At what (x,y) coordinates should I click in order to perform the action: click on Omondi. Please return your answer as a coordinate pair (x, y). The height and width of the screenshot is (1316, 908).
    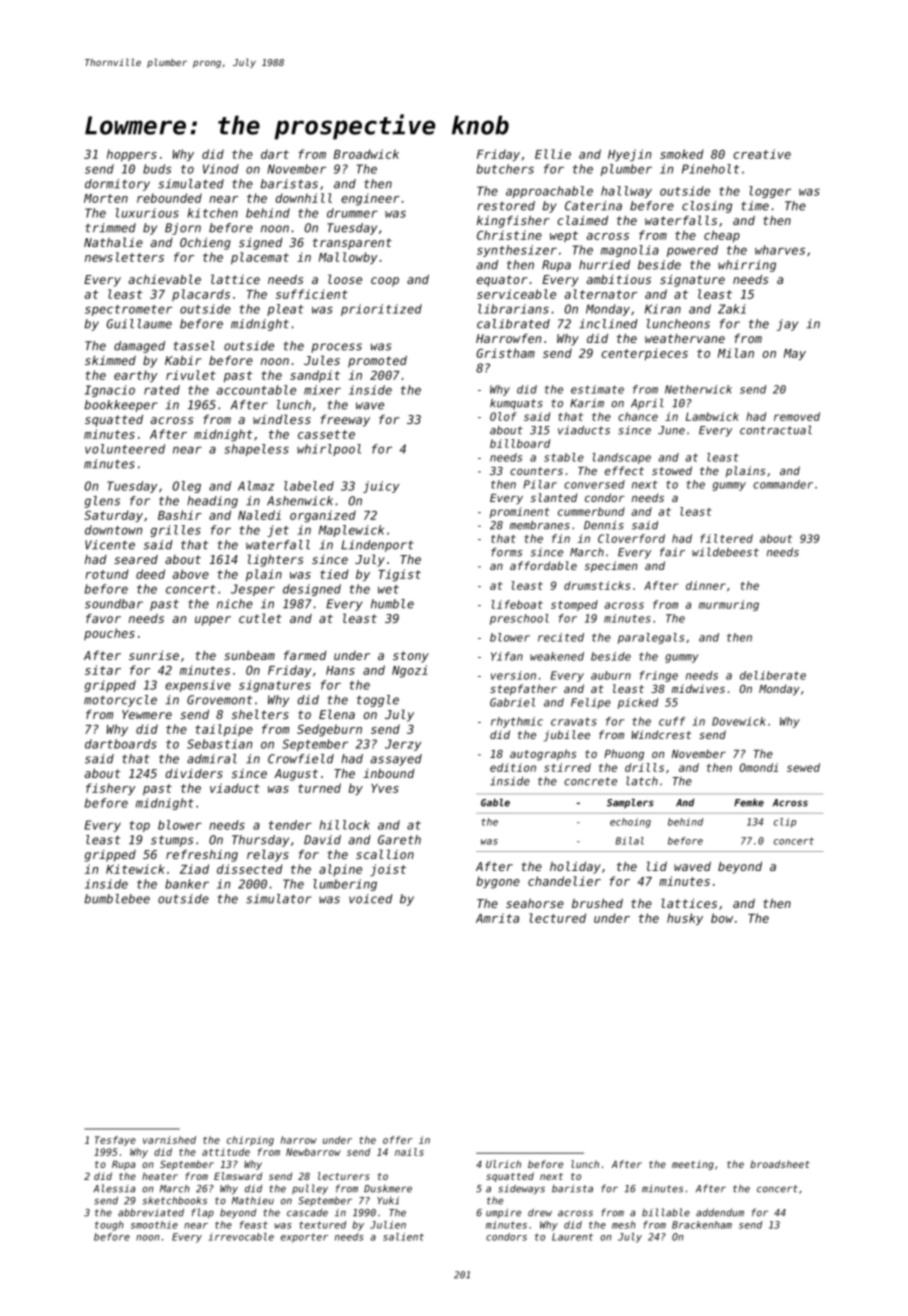
    Looking at the image, I should click on (758, 767).
